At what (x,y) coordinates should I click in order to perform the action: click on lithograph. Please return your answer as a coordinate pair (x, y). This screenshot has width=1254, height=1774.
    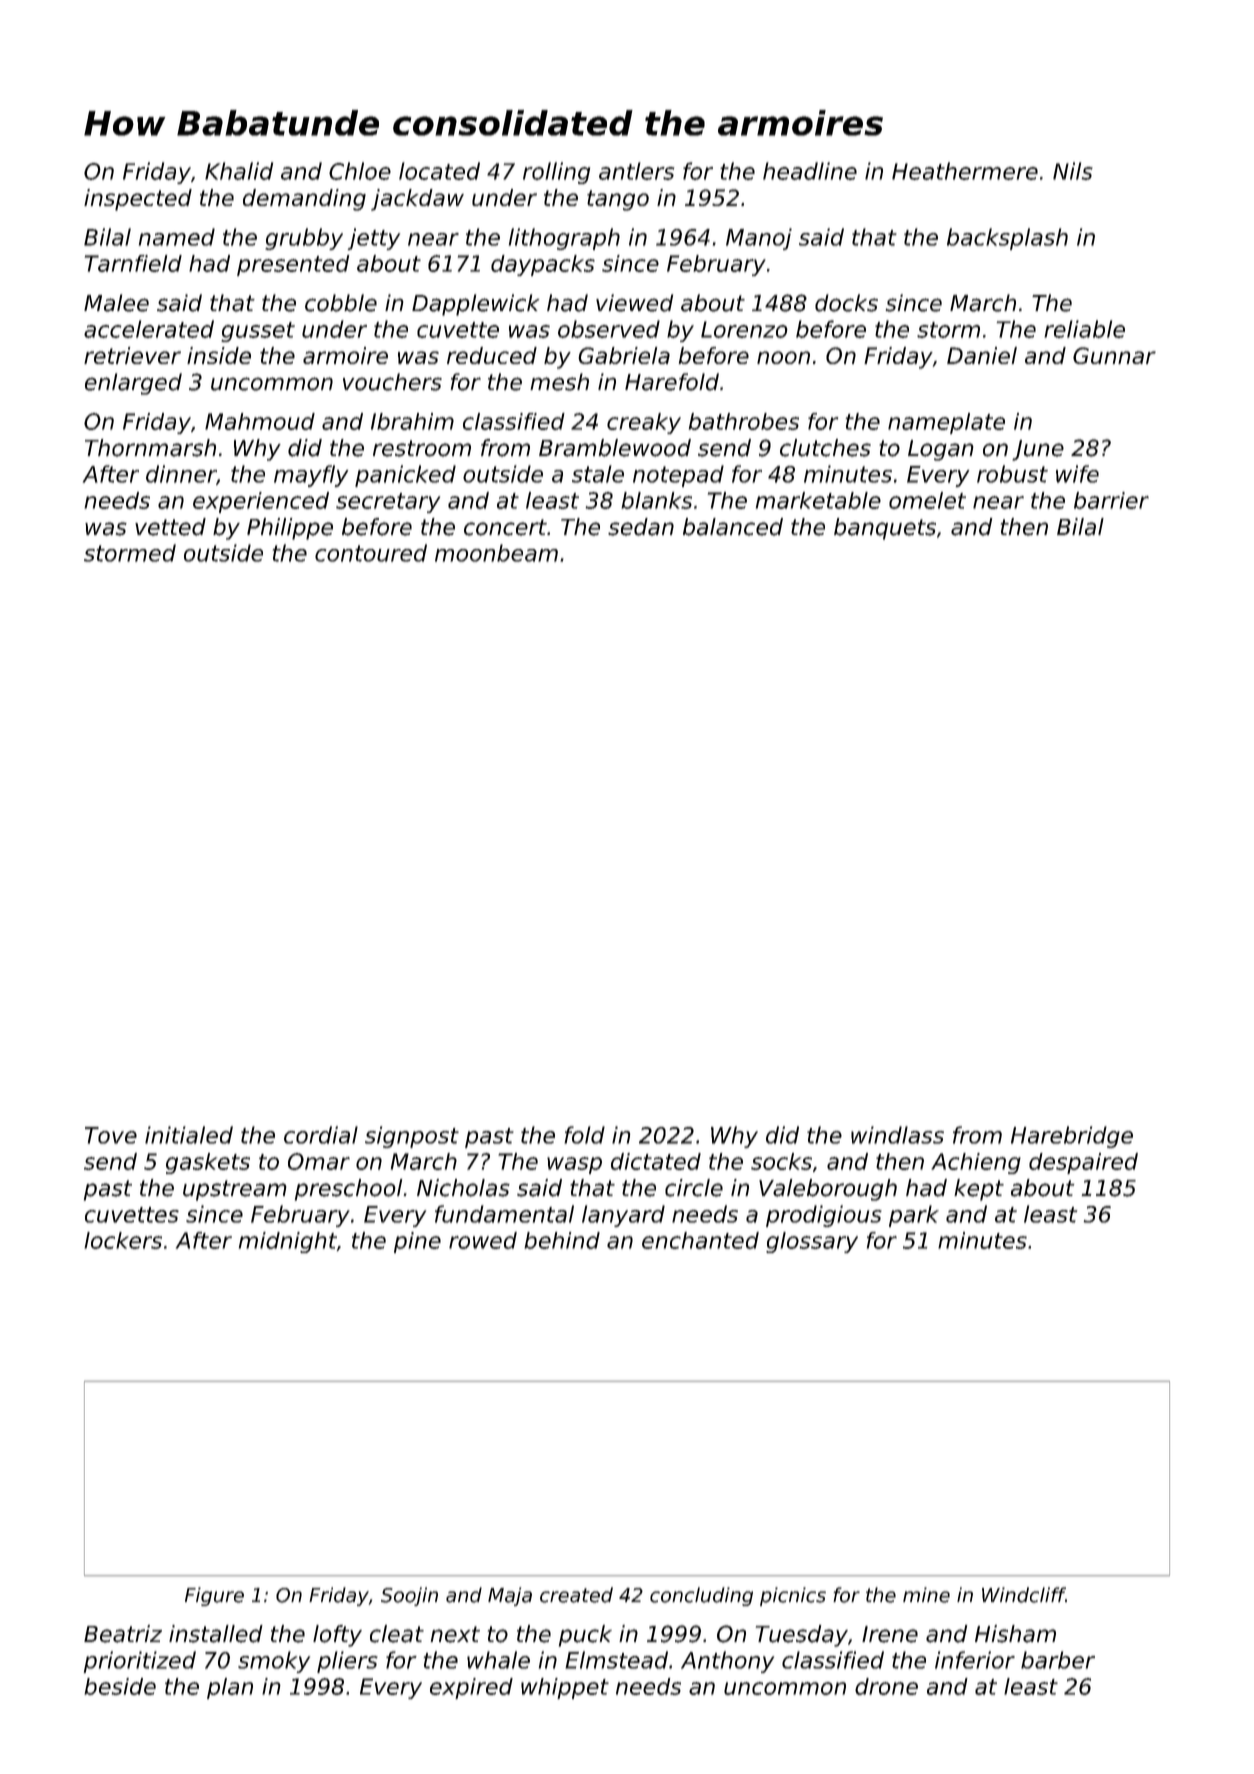
    Looking at the image, I should click on (564, 239).
